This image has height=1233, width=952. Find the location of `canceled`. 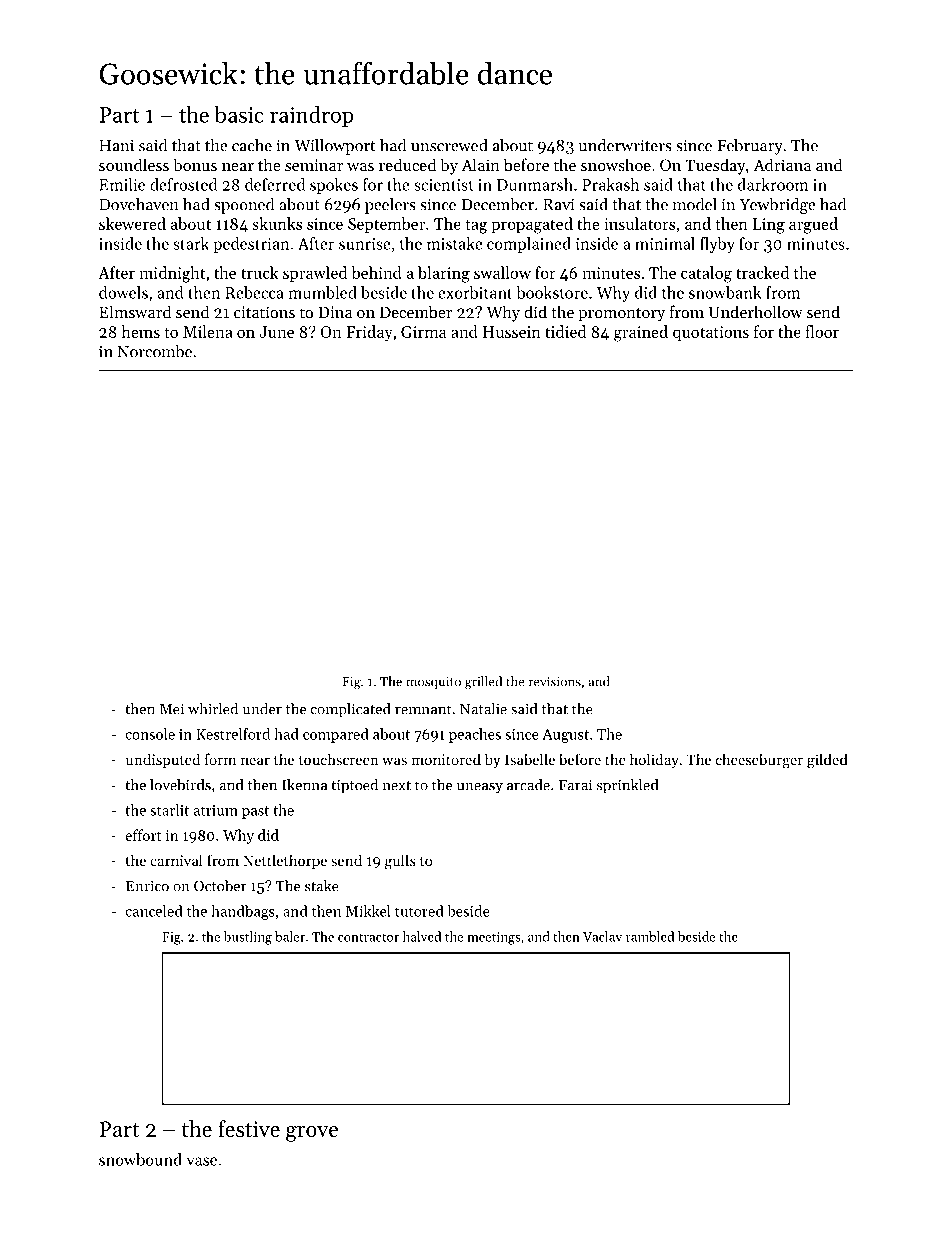

canceled is located at coordinates (154, 911).
